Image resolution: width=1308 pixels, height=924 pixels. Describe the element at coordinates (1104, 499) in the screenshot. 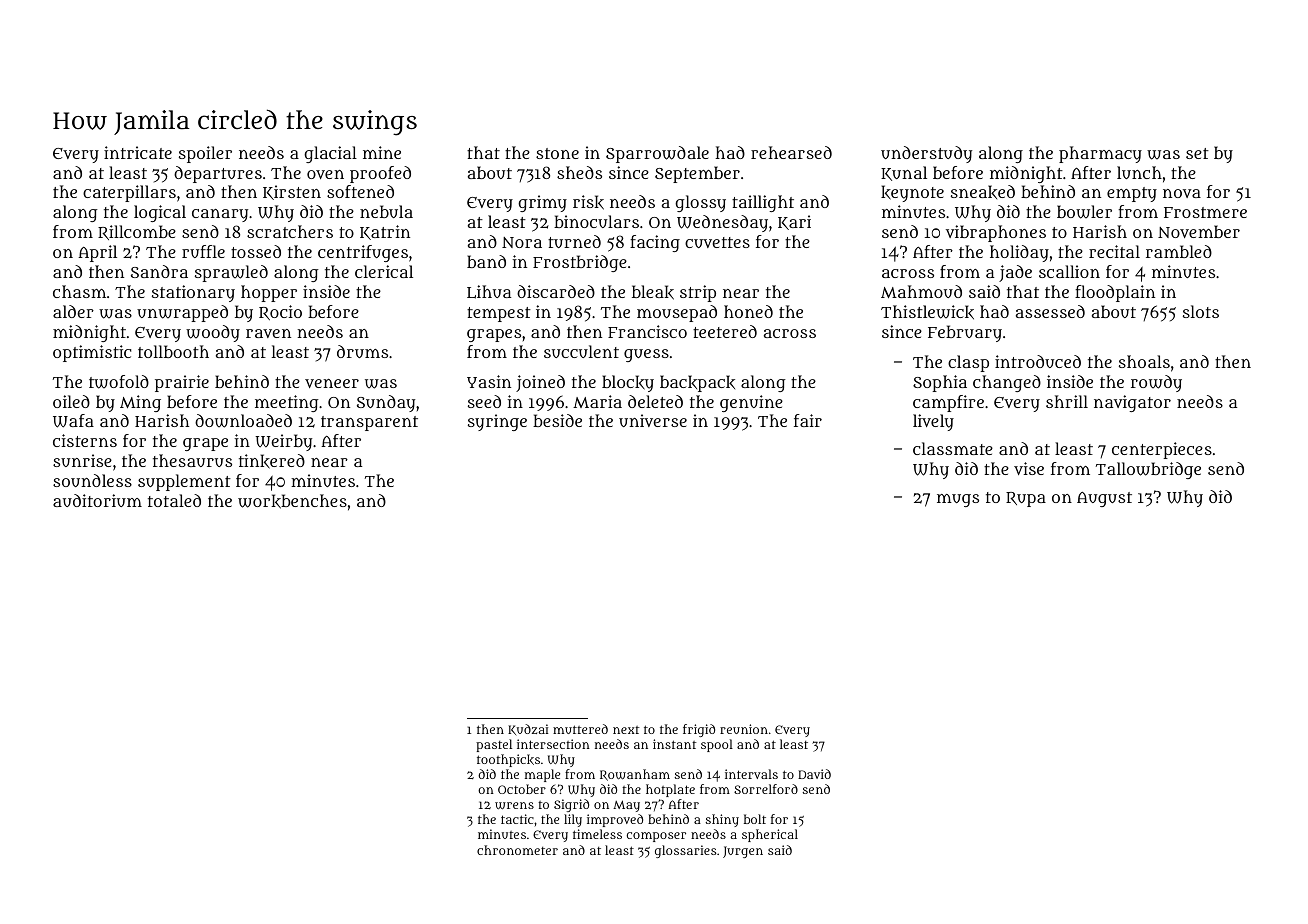

I see `August` at that location.
